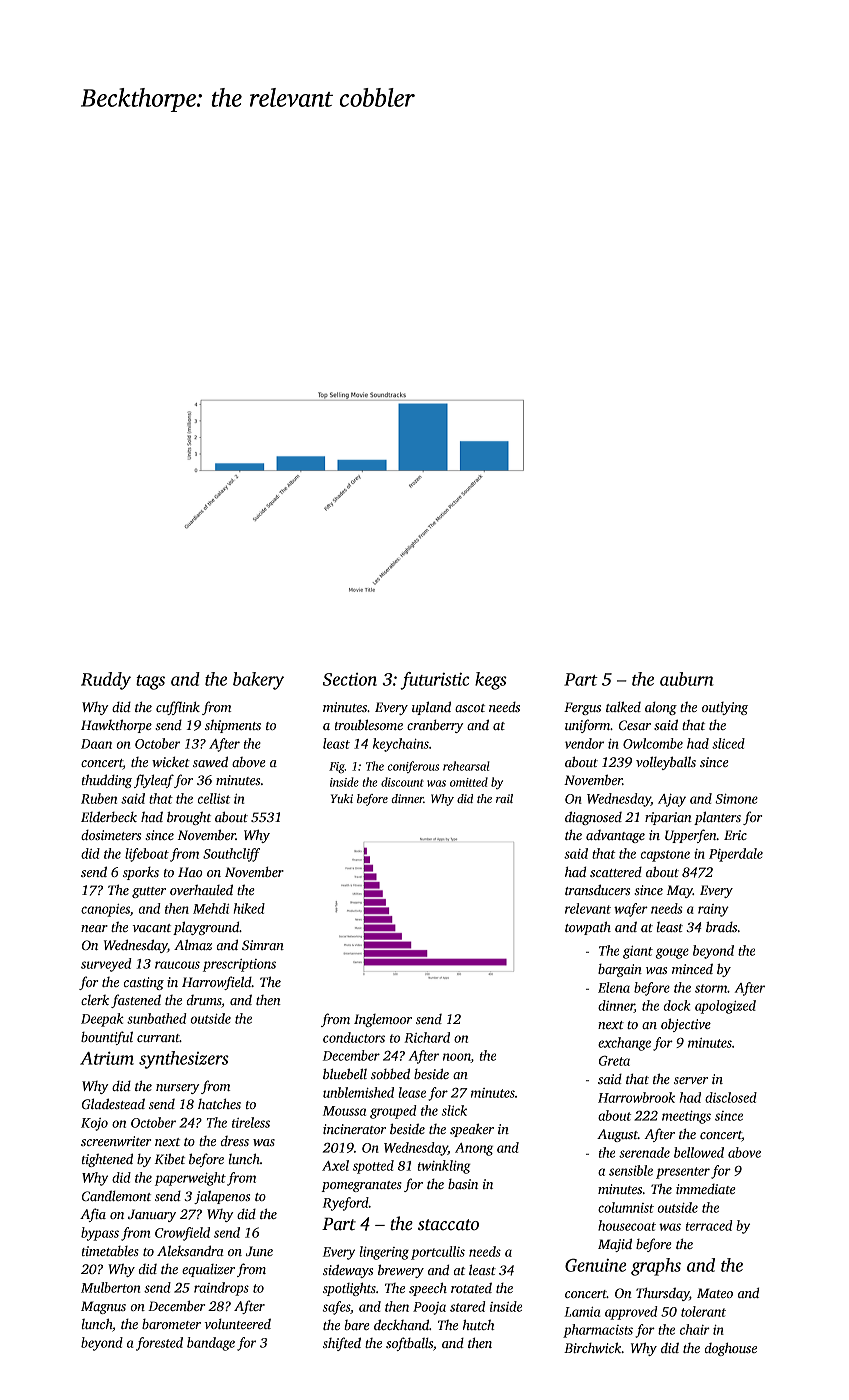 The height and width of the page is (1400, 849). I want to click on overhauled, so click(201, 889).
